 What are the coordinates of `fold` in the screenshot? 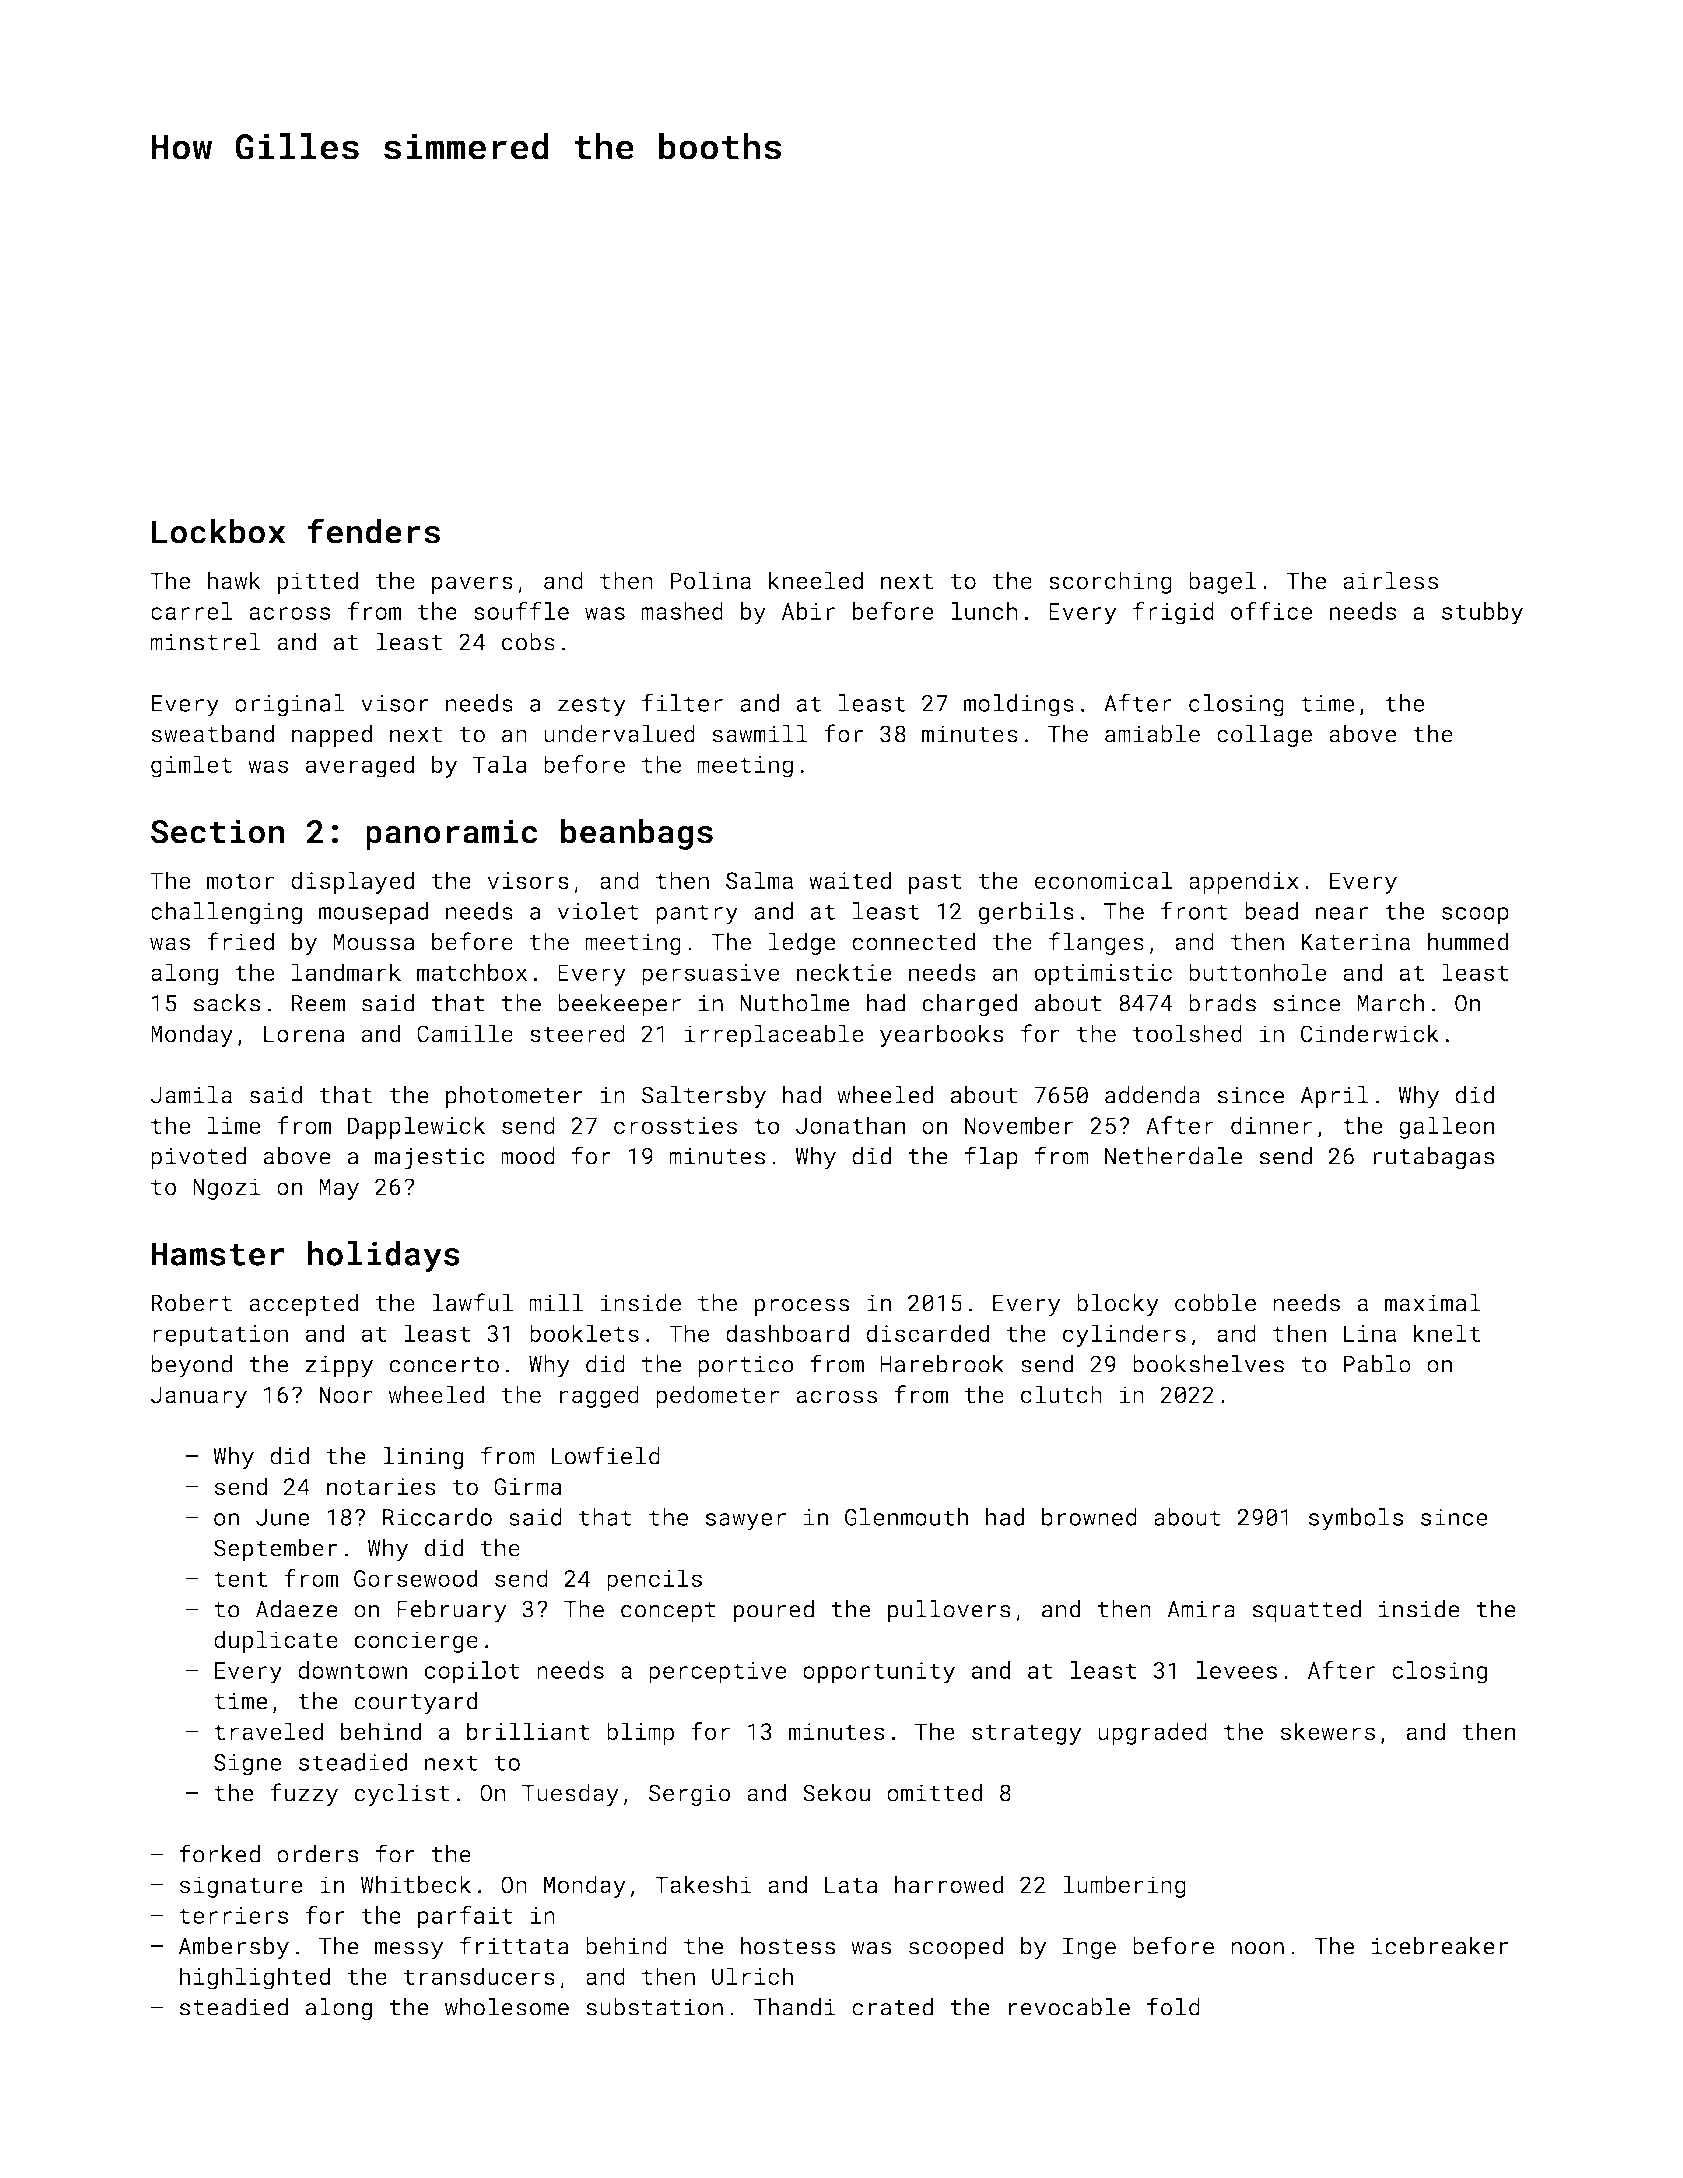 It's located at (1173, 2006).
